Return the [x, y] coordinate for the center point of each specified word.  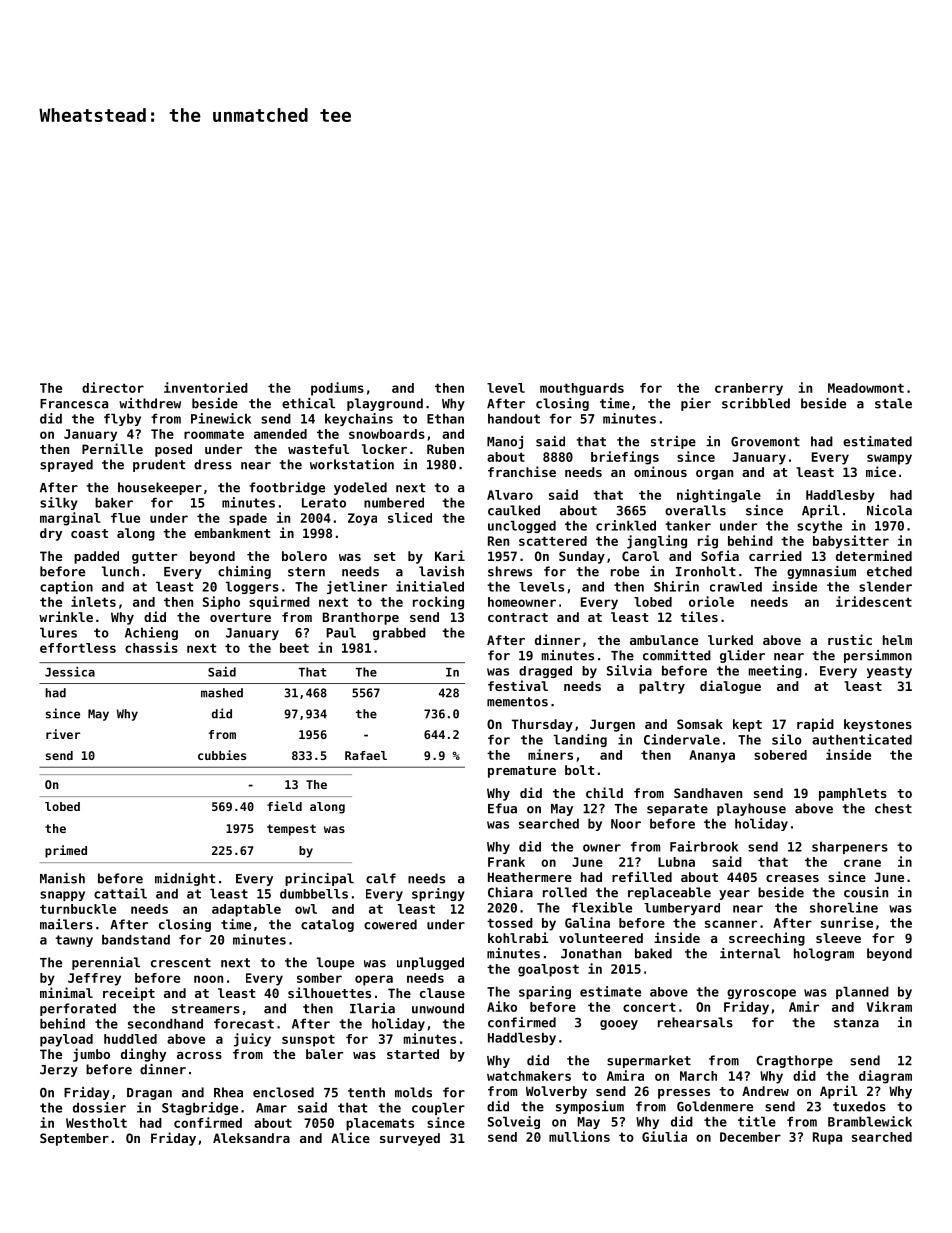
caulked [514, 510]
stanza [856, 1023]
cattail [120, 893]
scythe [819, 526]
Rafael [366, 755]
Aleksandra [251, 1138]
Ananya [712, 756]
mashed [222, 693]
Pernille [112, 448]
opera [374, 980]
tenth [366, 1092]
